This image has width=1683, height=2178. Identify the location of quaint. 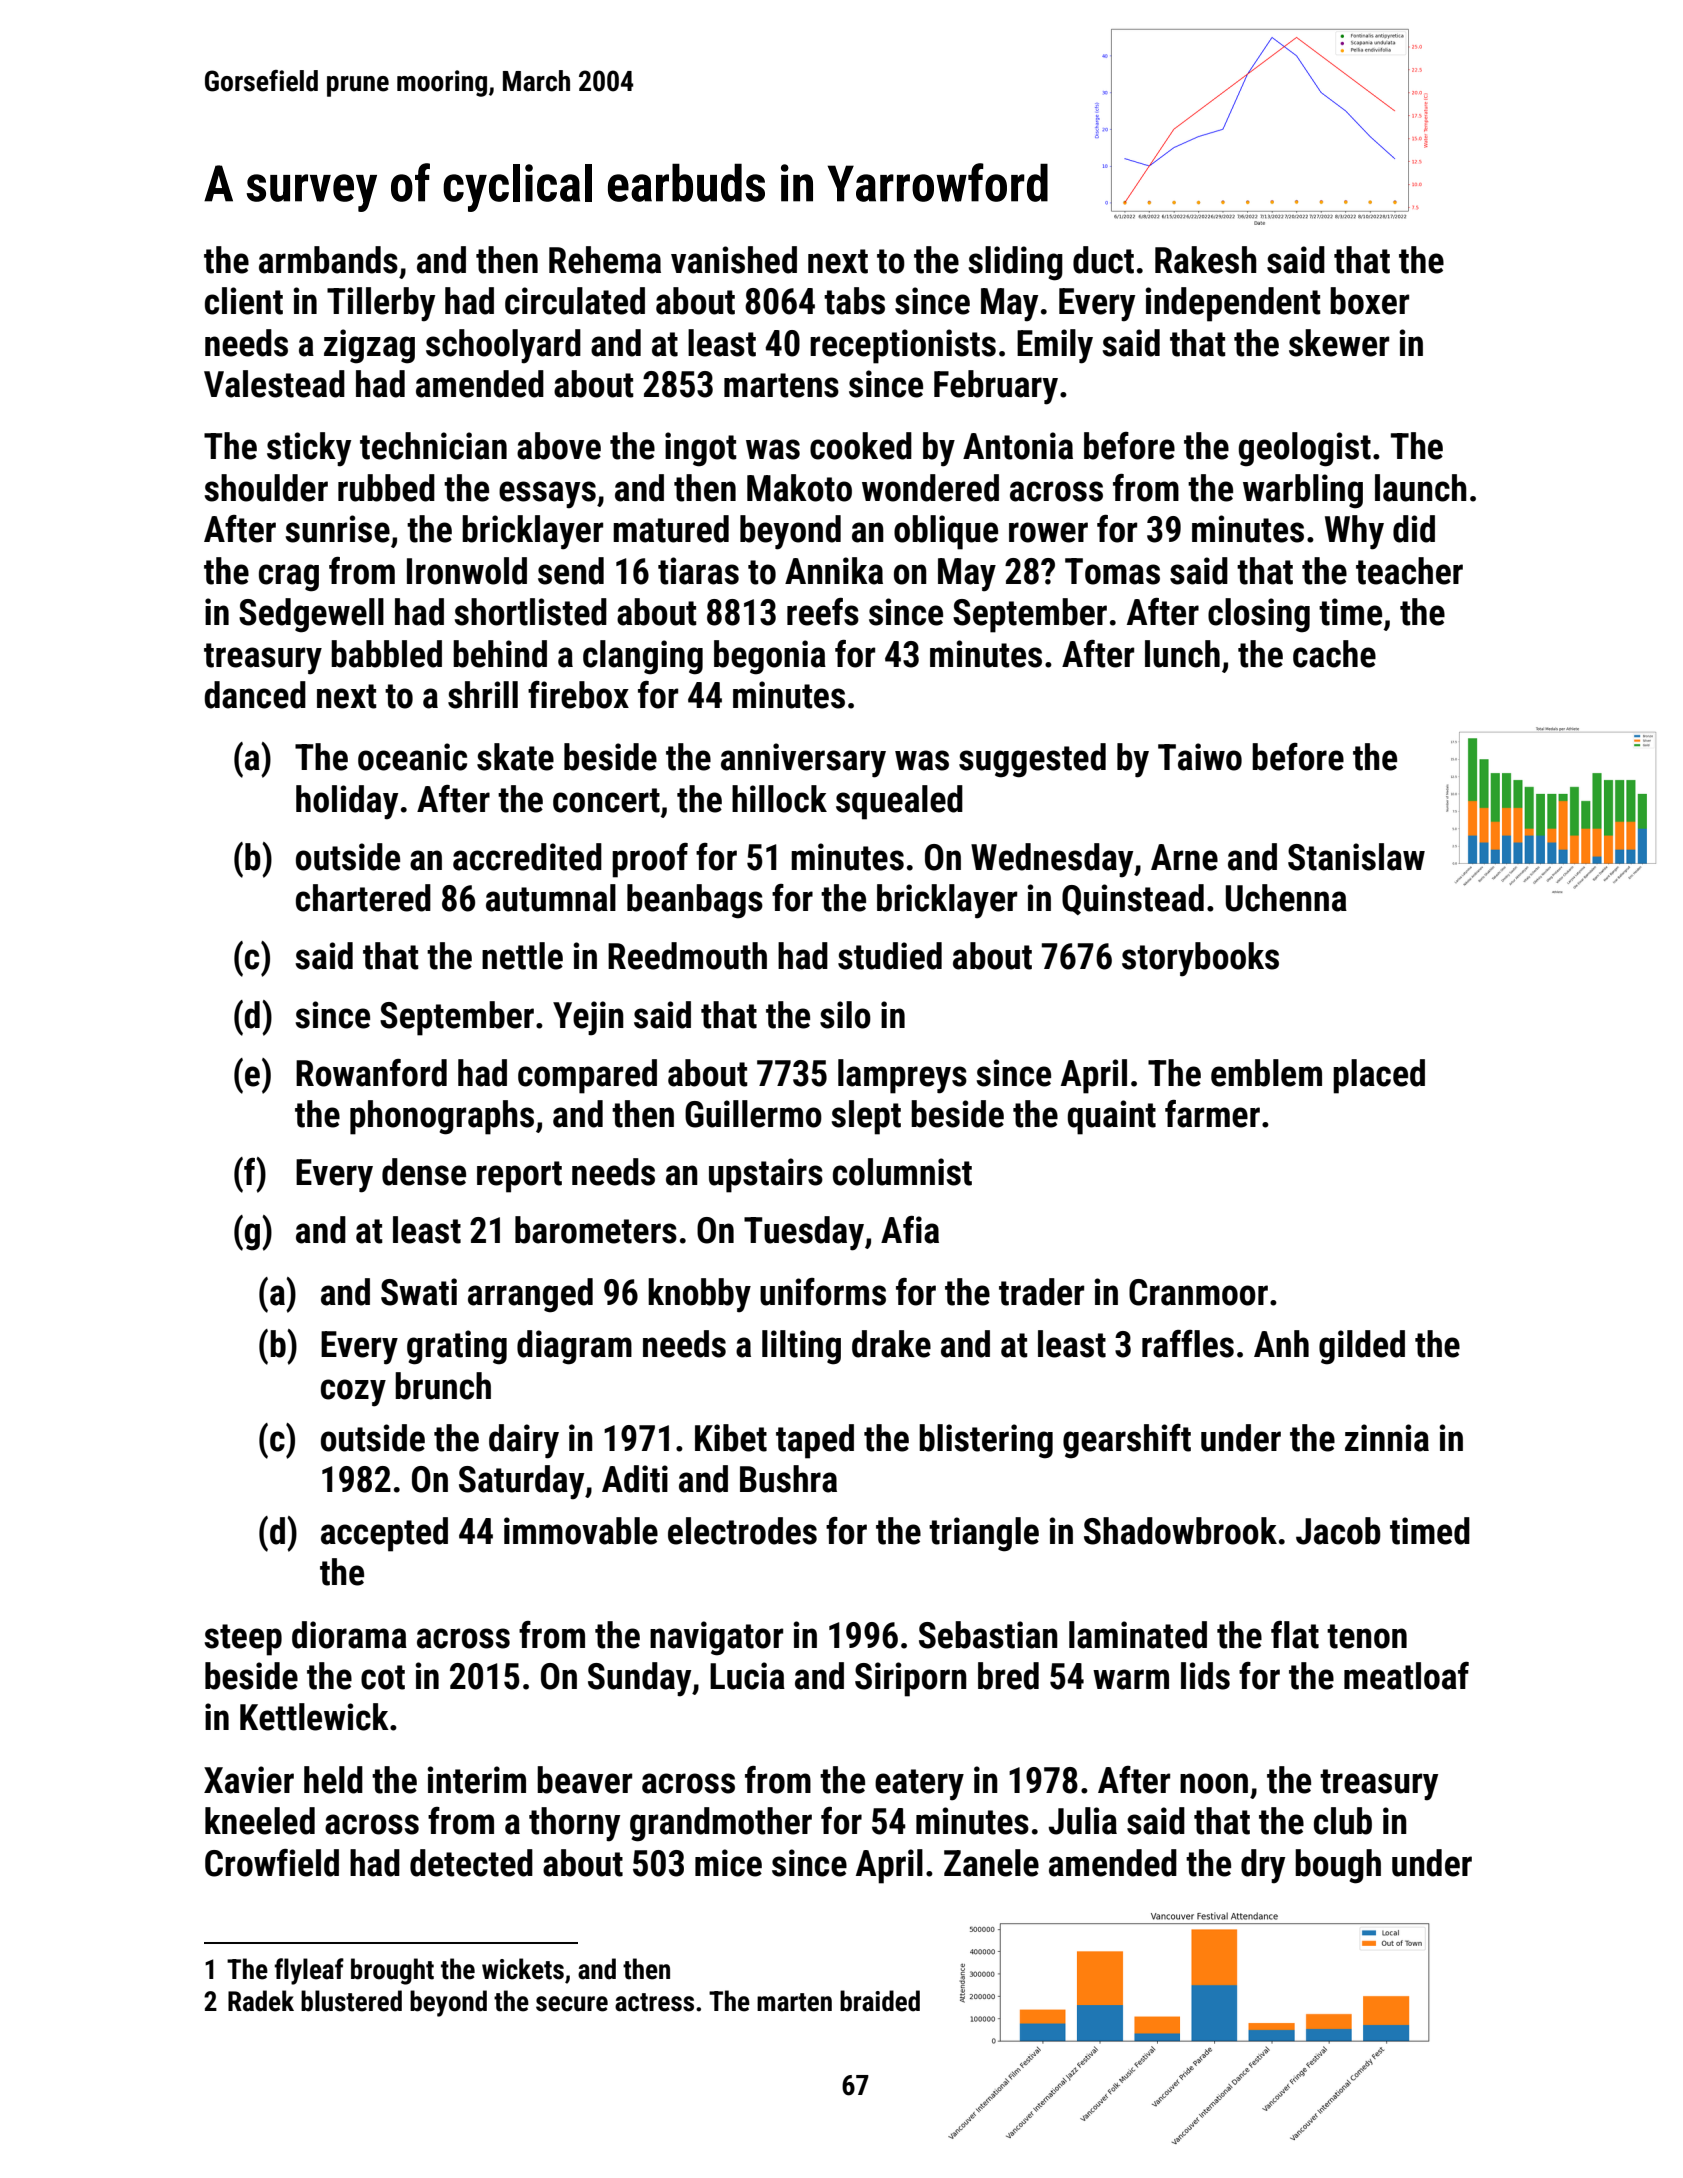
(1111, 1117).
